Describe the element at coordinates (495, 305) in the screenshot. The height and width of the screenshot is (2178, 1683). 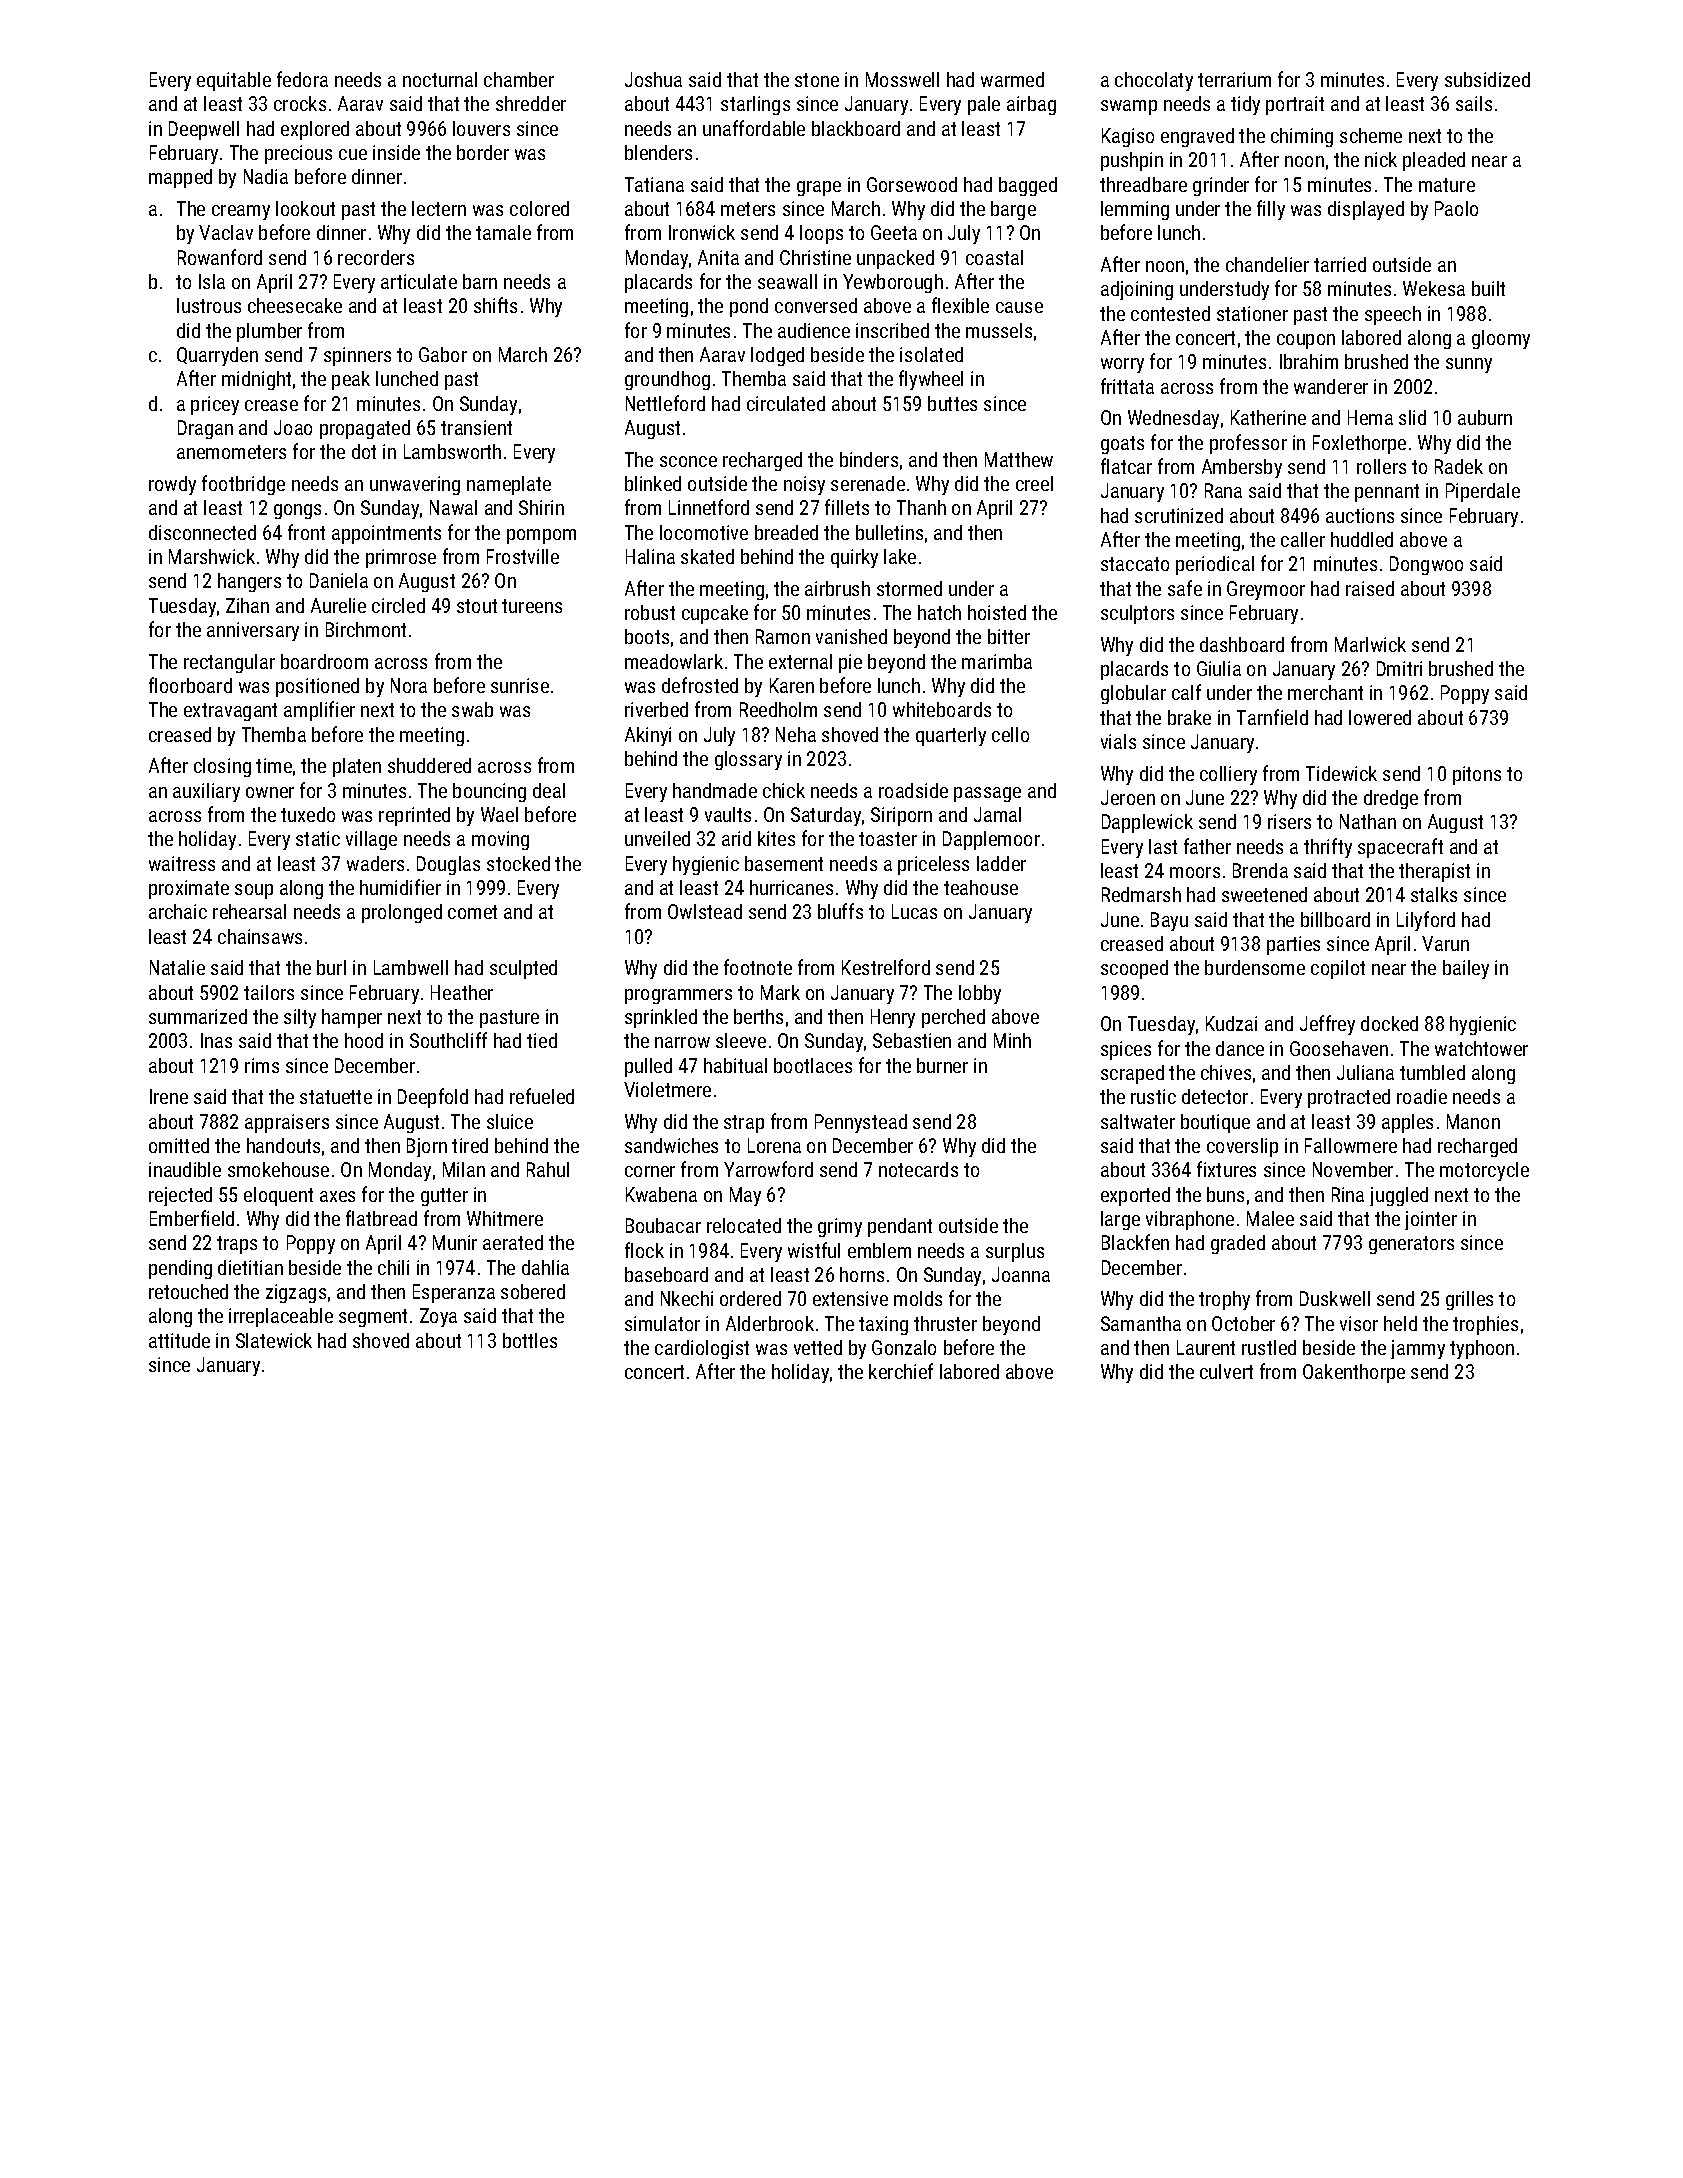
I see `shifts` at that location.
